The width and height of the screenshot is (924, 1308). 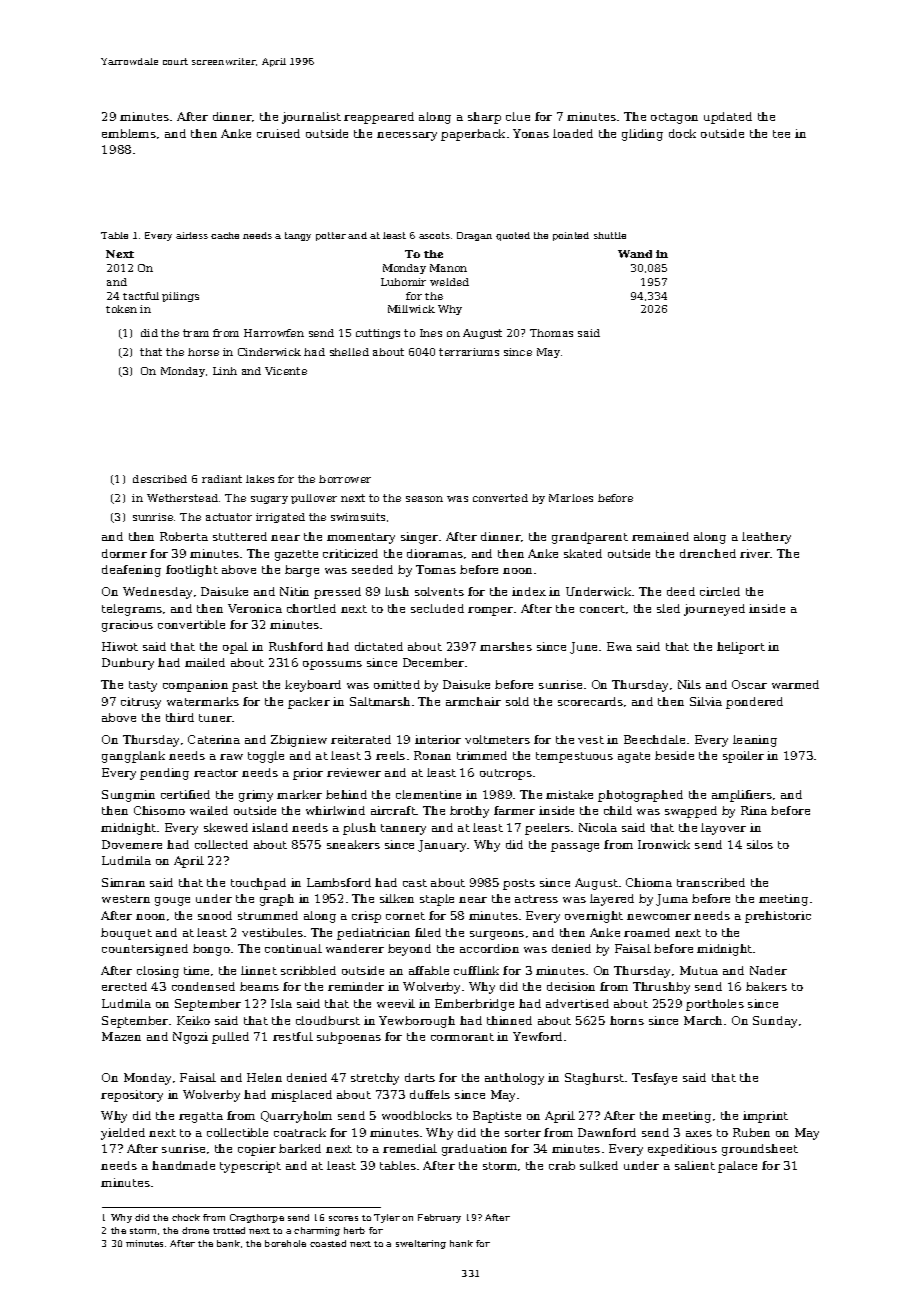 What do you see at coordinates (660, 536) in the screenshot?
I see `remained` at bounding box center [660, 536].
